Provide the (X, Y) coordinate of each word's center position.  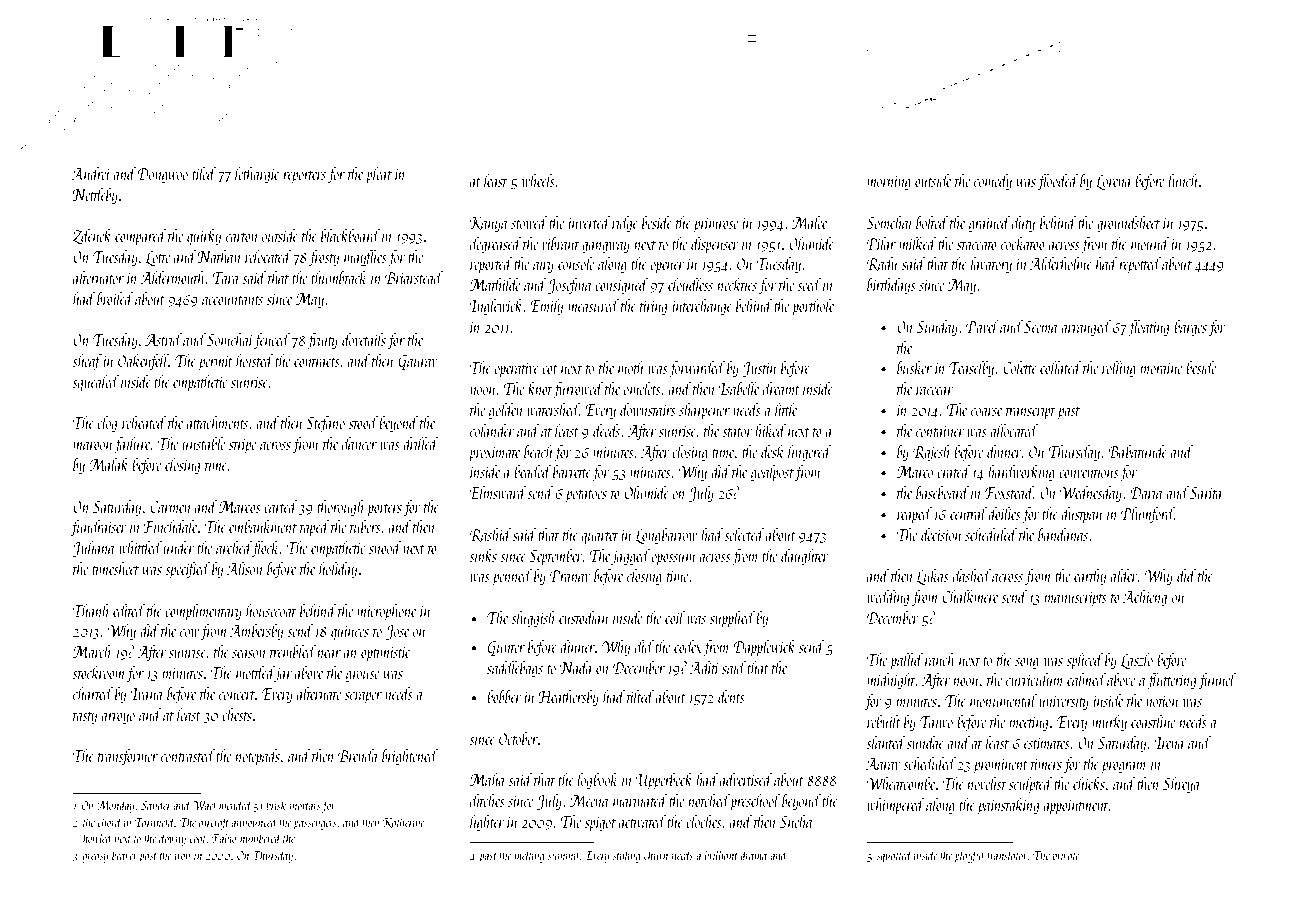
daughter (805, 557)
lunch (1183, 180)
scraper (363, 698)
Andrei (91, 173)
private (1066, 857)
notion (1162, 701)
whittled (140, 547)
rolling (1119, 369)
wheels (538, 180)
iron (182, 855)
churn (656, 854)
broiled (115, 298)
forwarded (697, 369)
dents (731, 696)
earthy (1090, 577)
